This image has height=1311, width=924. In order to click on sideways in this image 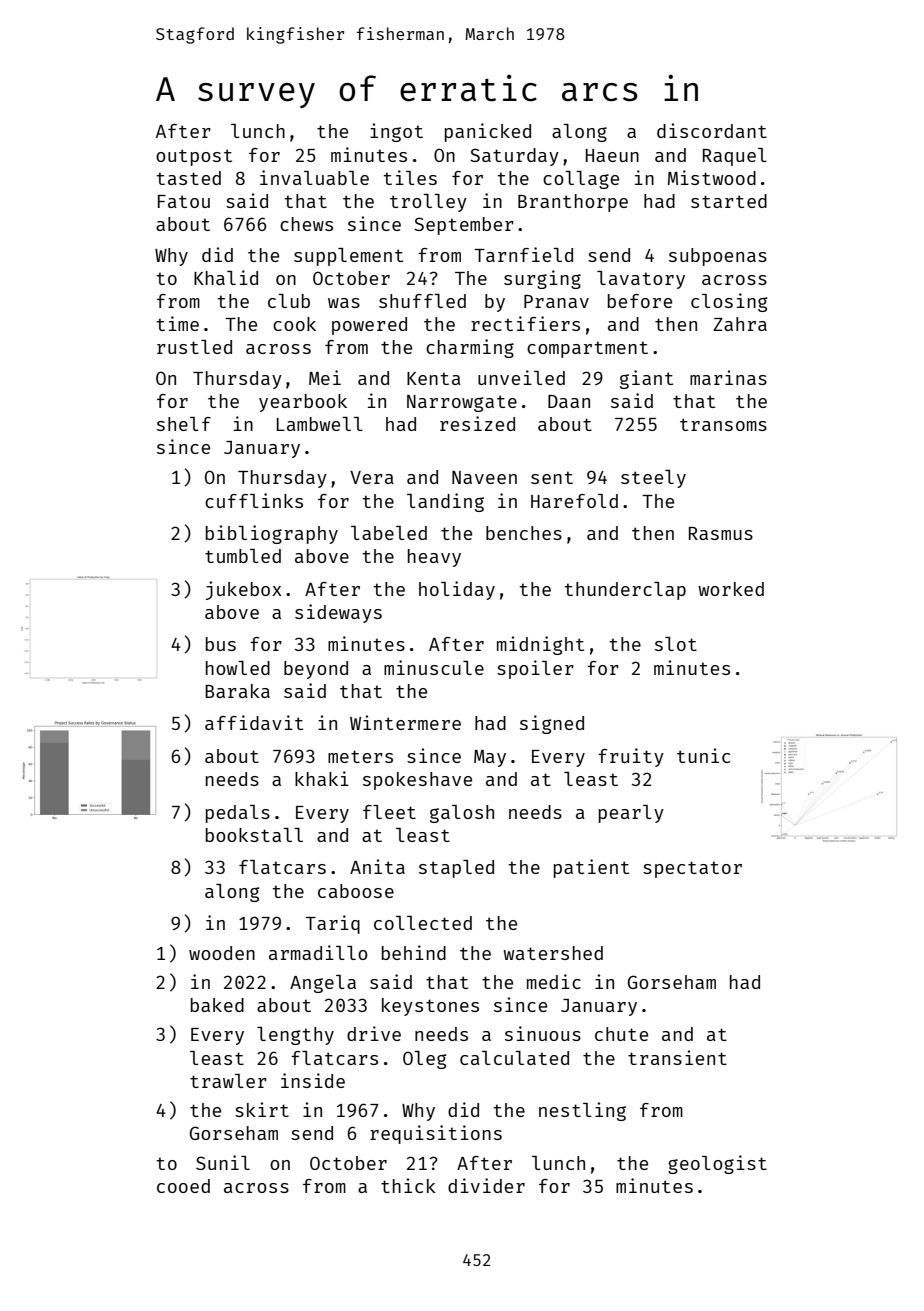, I will do `click(338, 613)`.
